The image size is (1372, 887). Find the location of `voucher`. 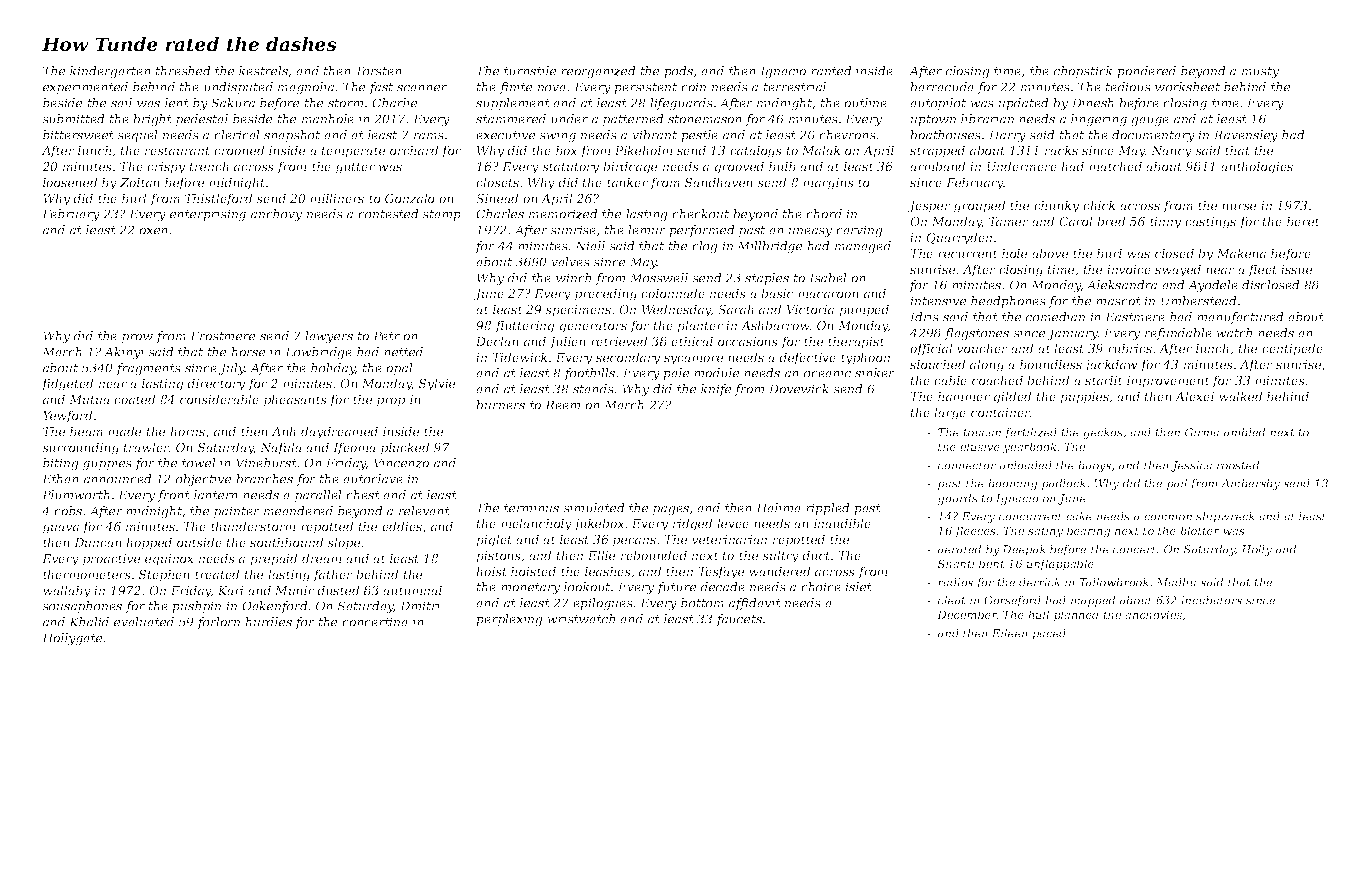

voucher is located at coordinates (982, 348).
